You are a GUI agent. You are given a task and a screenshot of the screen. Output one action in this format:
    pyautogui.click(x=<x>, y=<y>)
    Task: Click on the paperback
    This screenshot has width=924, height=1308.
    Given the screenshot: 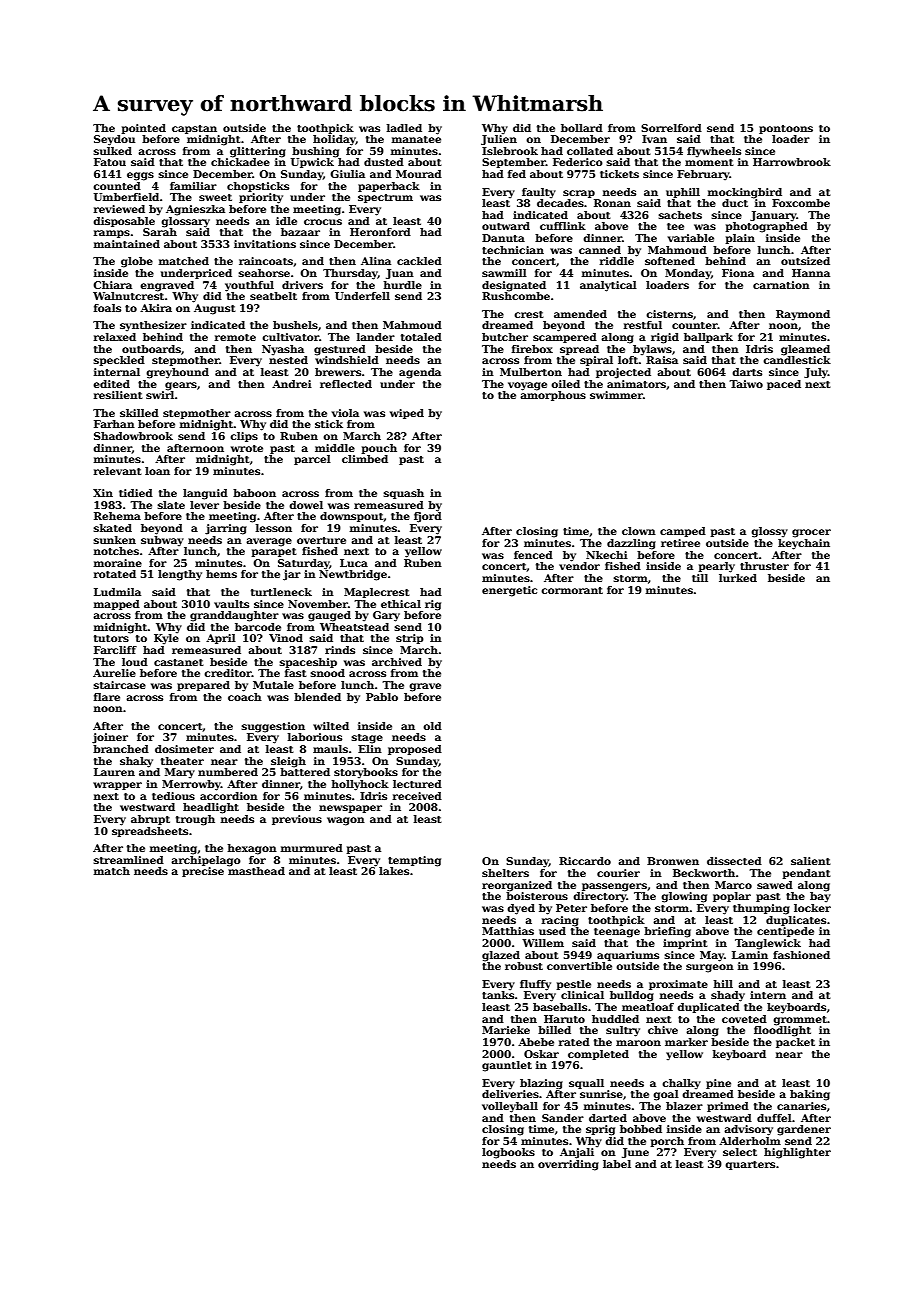 What is the action you would take?
    pyautogui.click(x=389, y=187)
